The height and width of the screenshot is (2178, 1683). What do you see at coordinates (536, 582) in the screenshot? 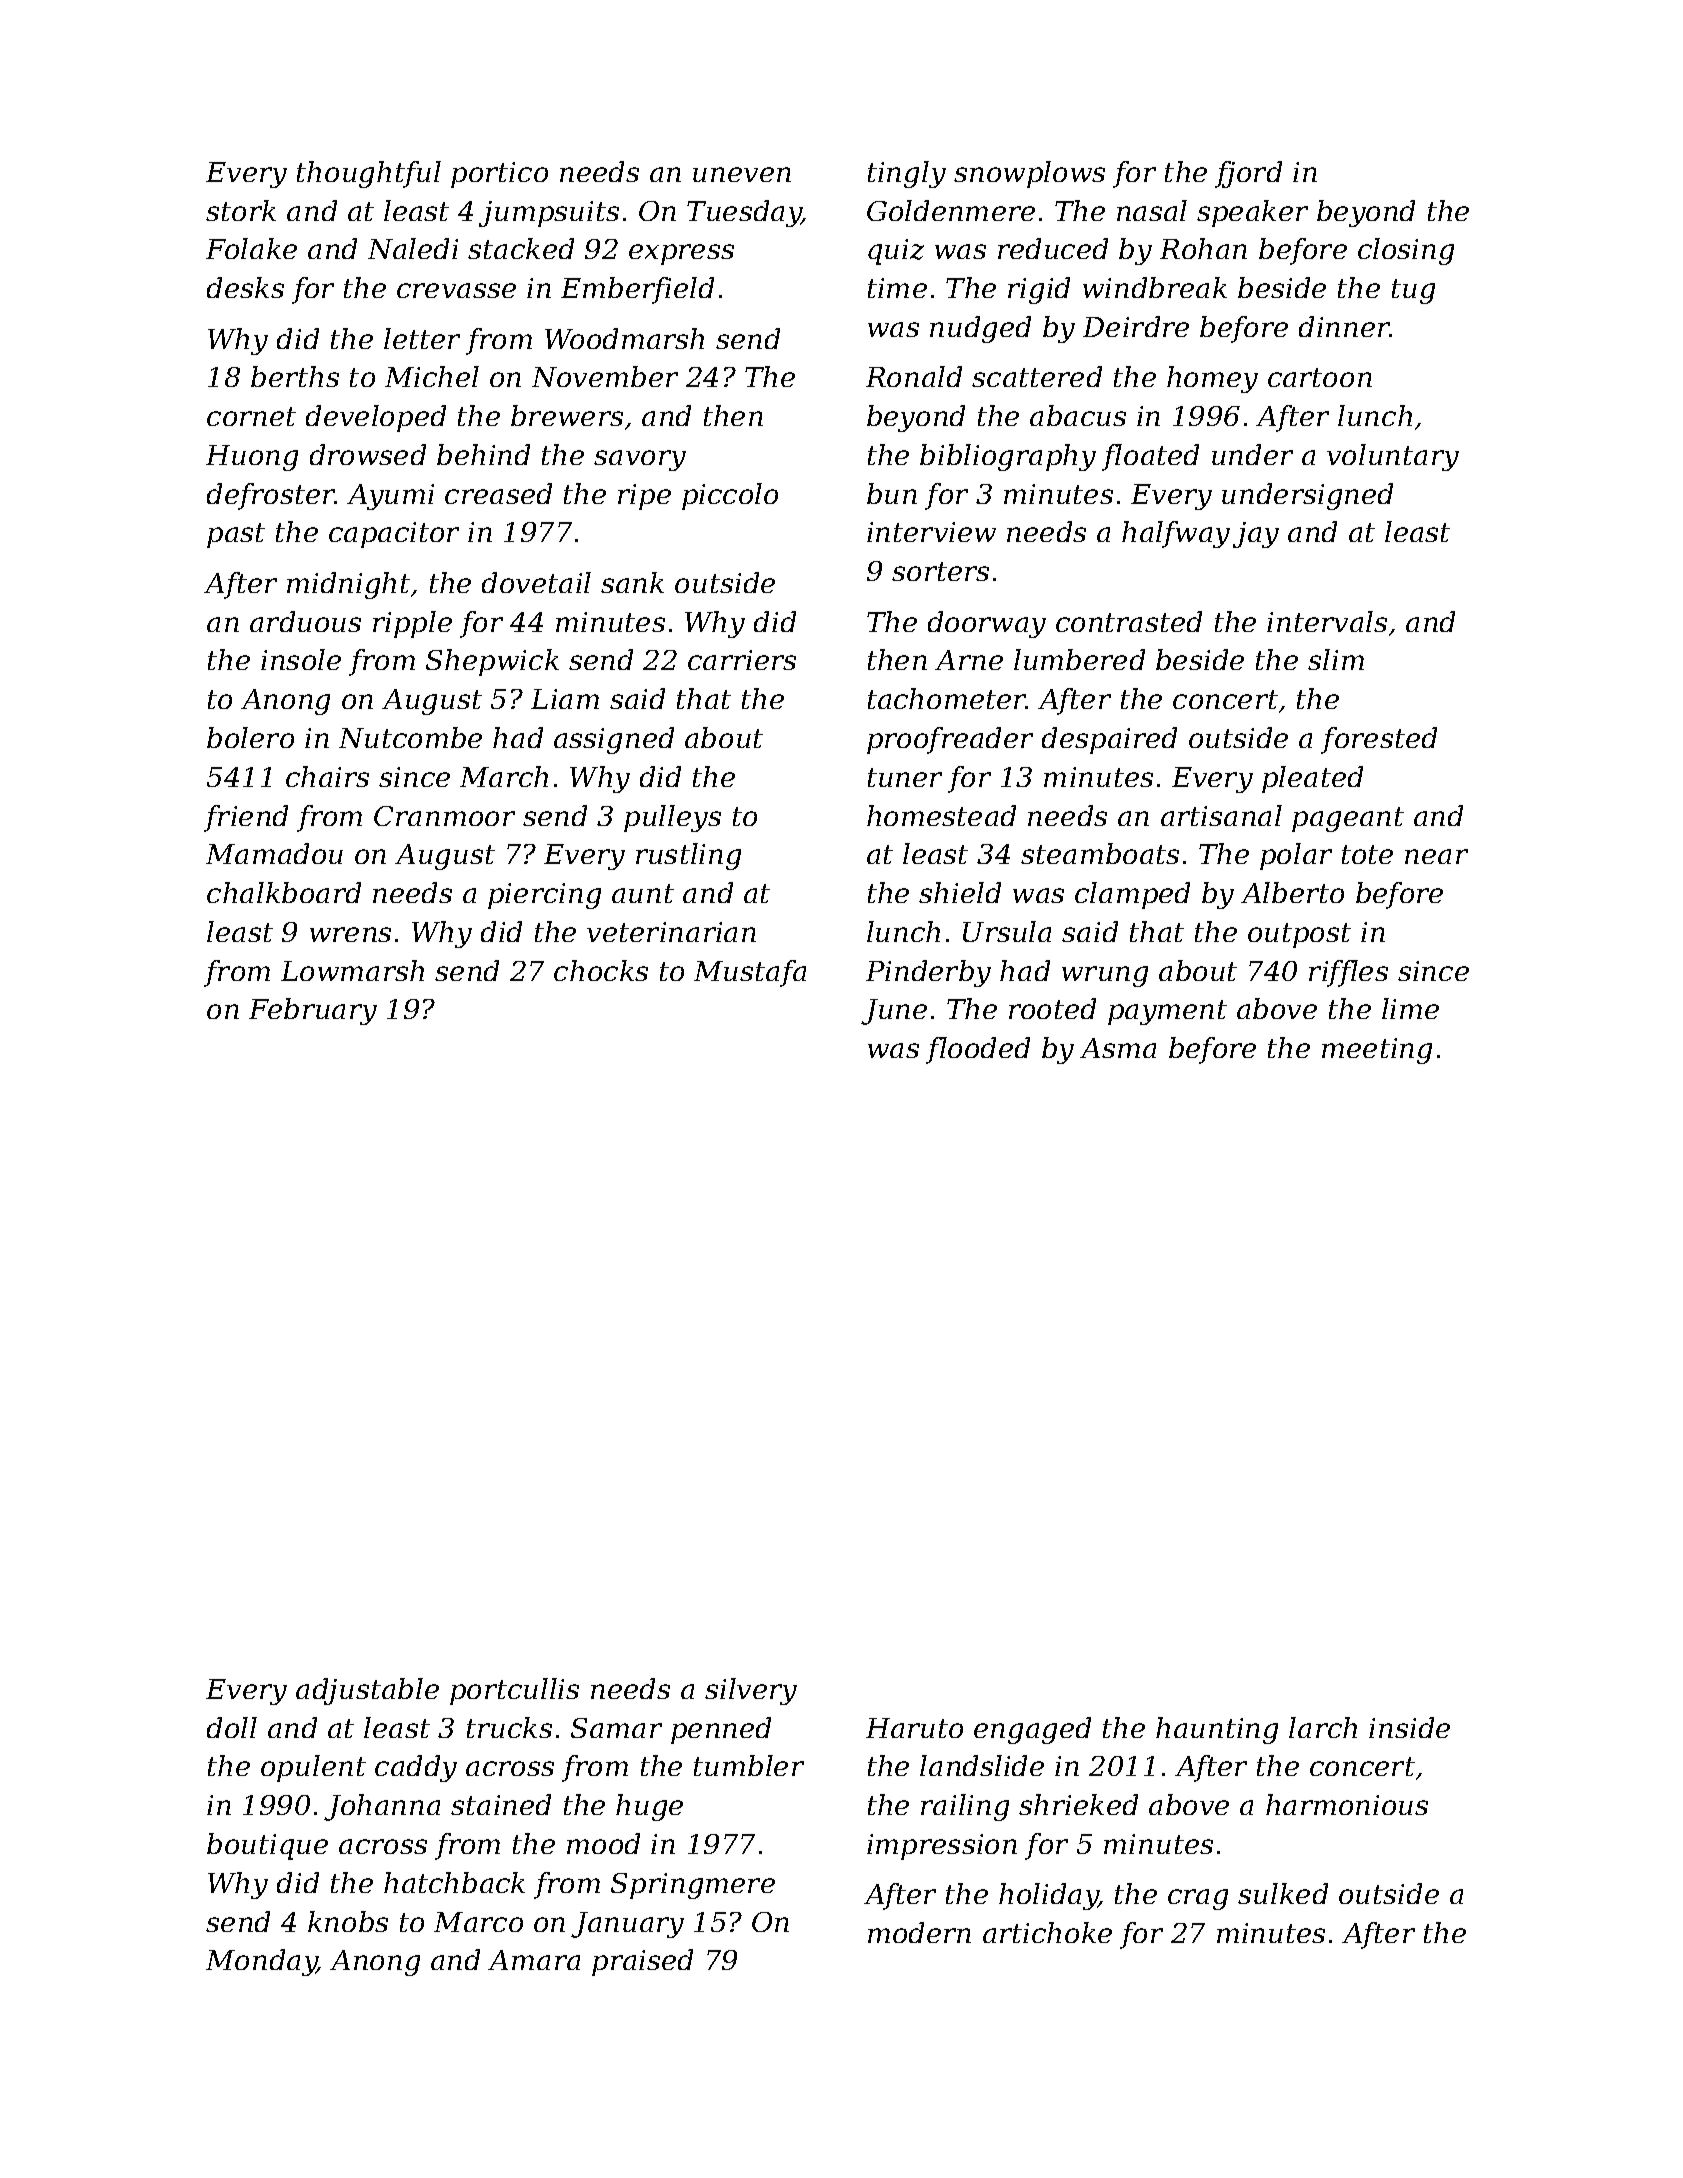
I see `dovetail` at bounding box center [536, 582].
